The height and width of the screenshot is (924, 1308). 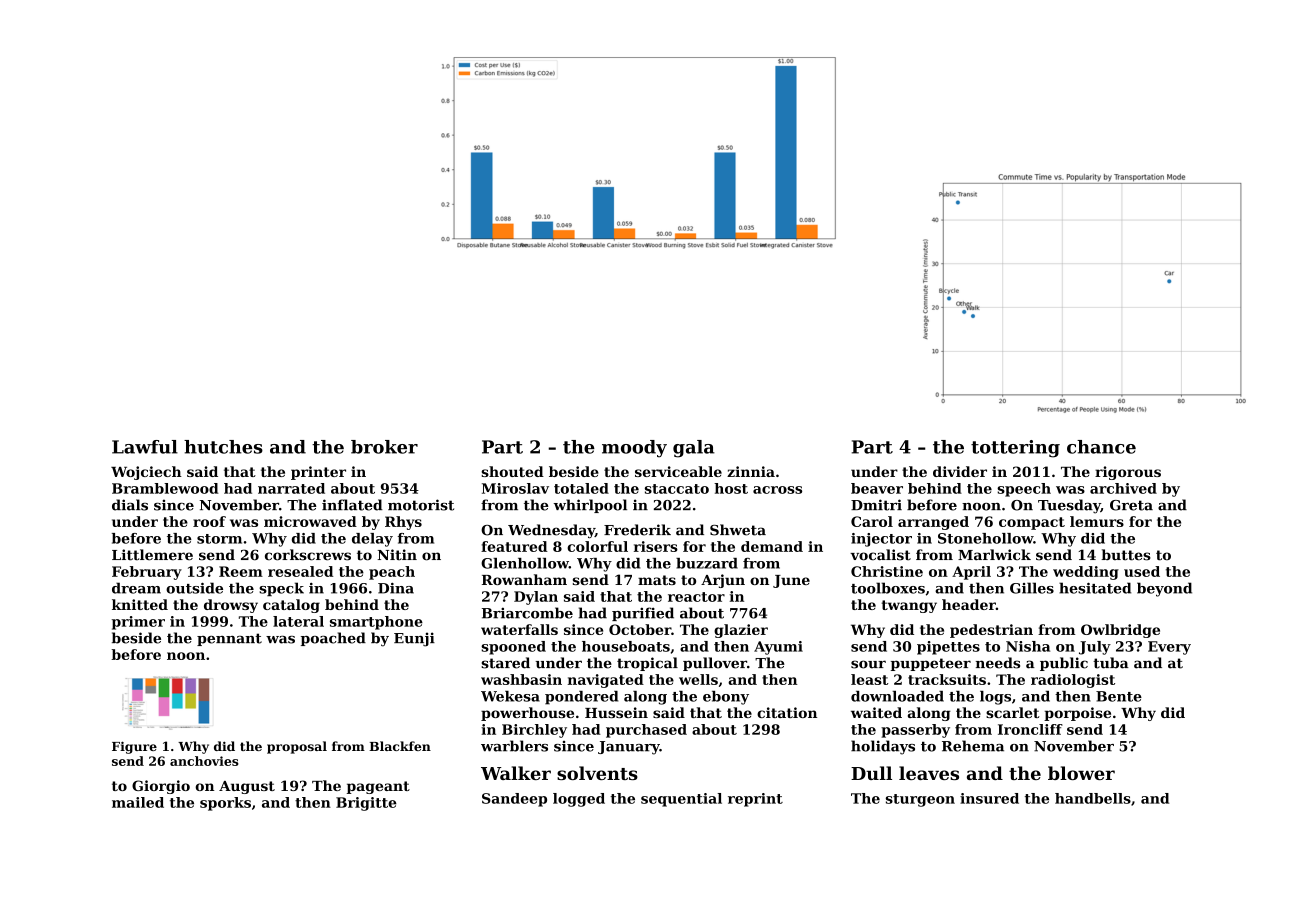 I want to click on hutches, so click(x=223, y=447).
